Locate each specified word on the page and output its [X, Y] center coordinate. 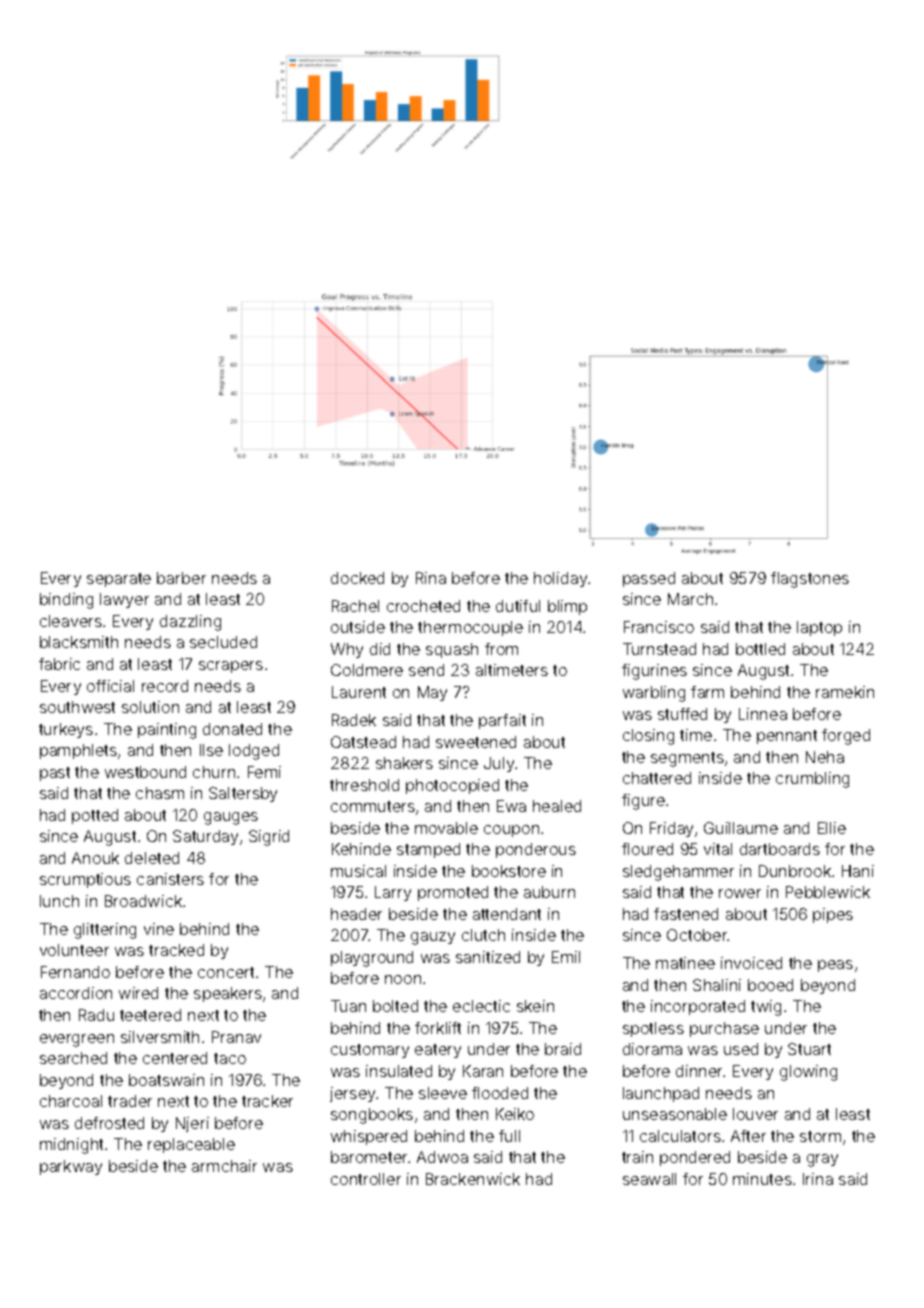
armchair [224, 1166]
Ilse [211, 750]
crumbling [812, 780]
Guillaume [741, 828]
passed [649, 579]
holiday [560, 579]
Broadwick [143, 901]
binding [66, 601]
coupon [511, 831]
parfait [502, 721]
